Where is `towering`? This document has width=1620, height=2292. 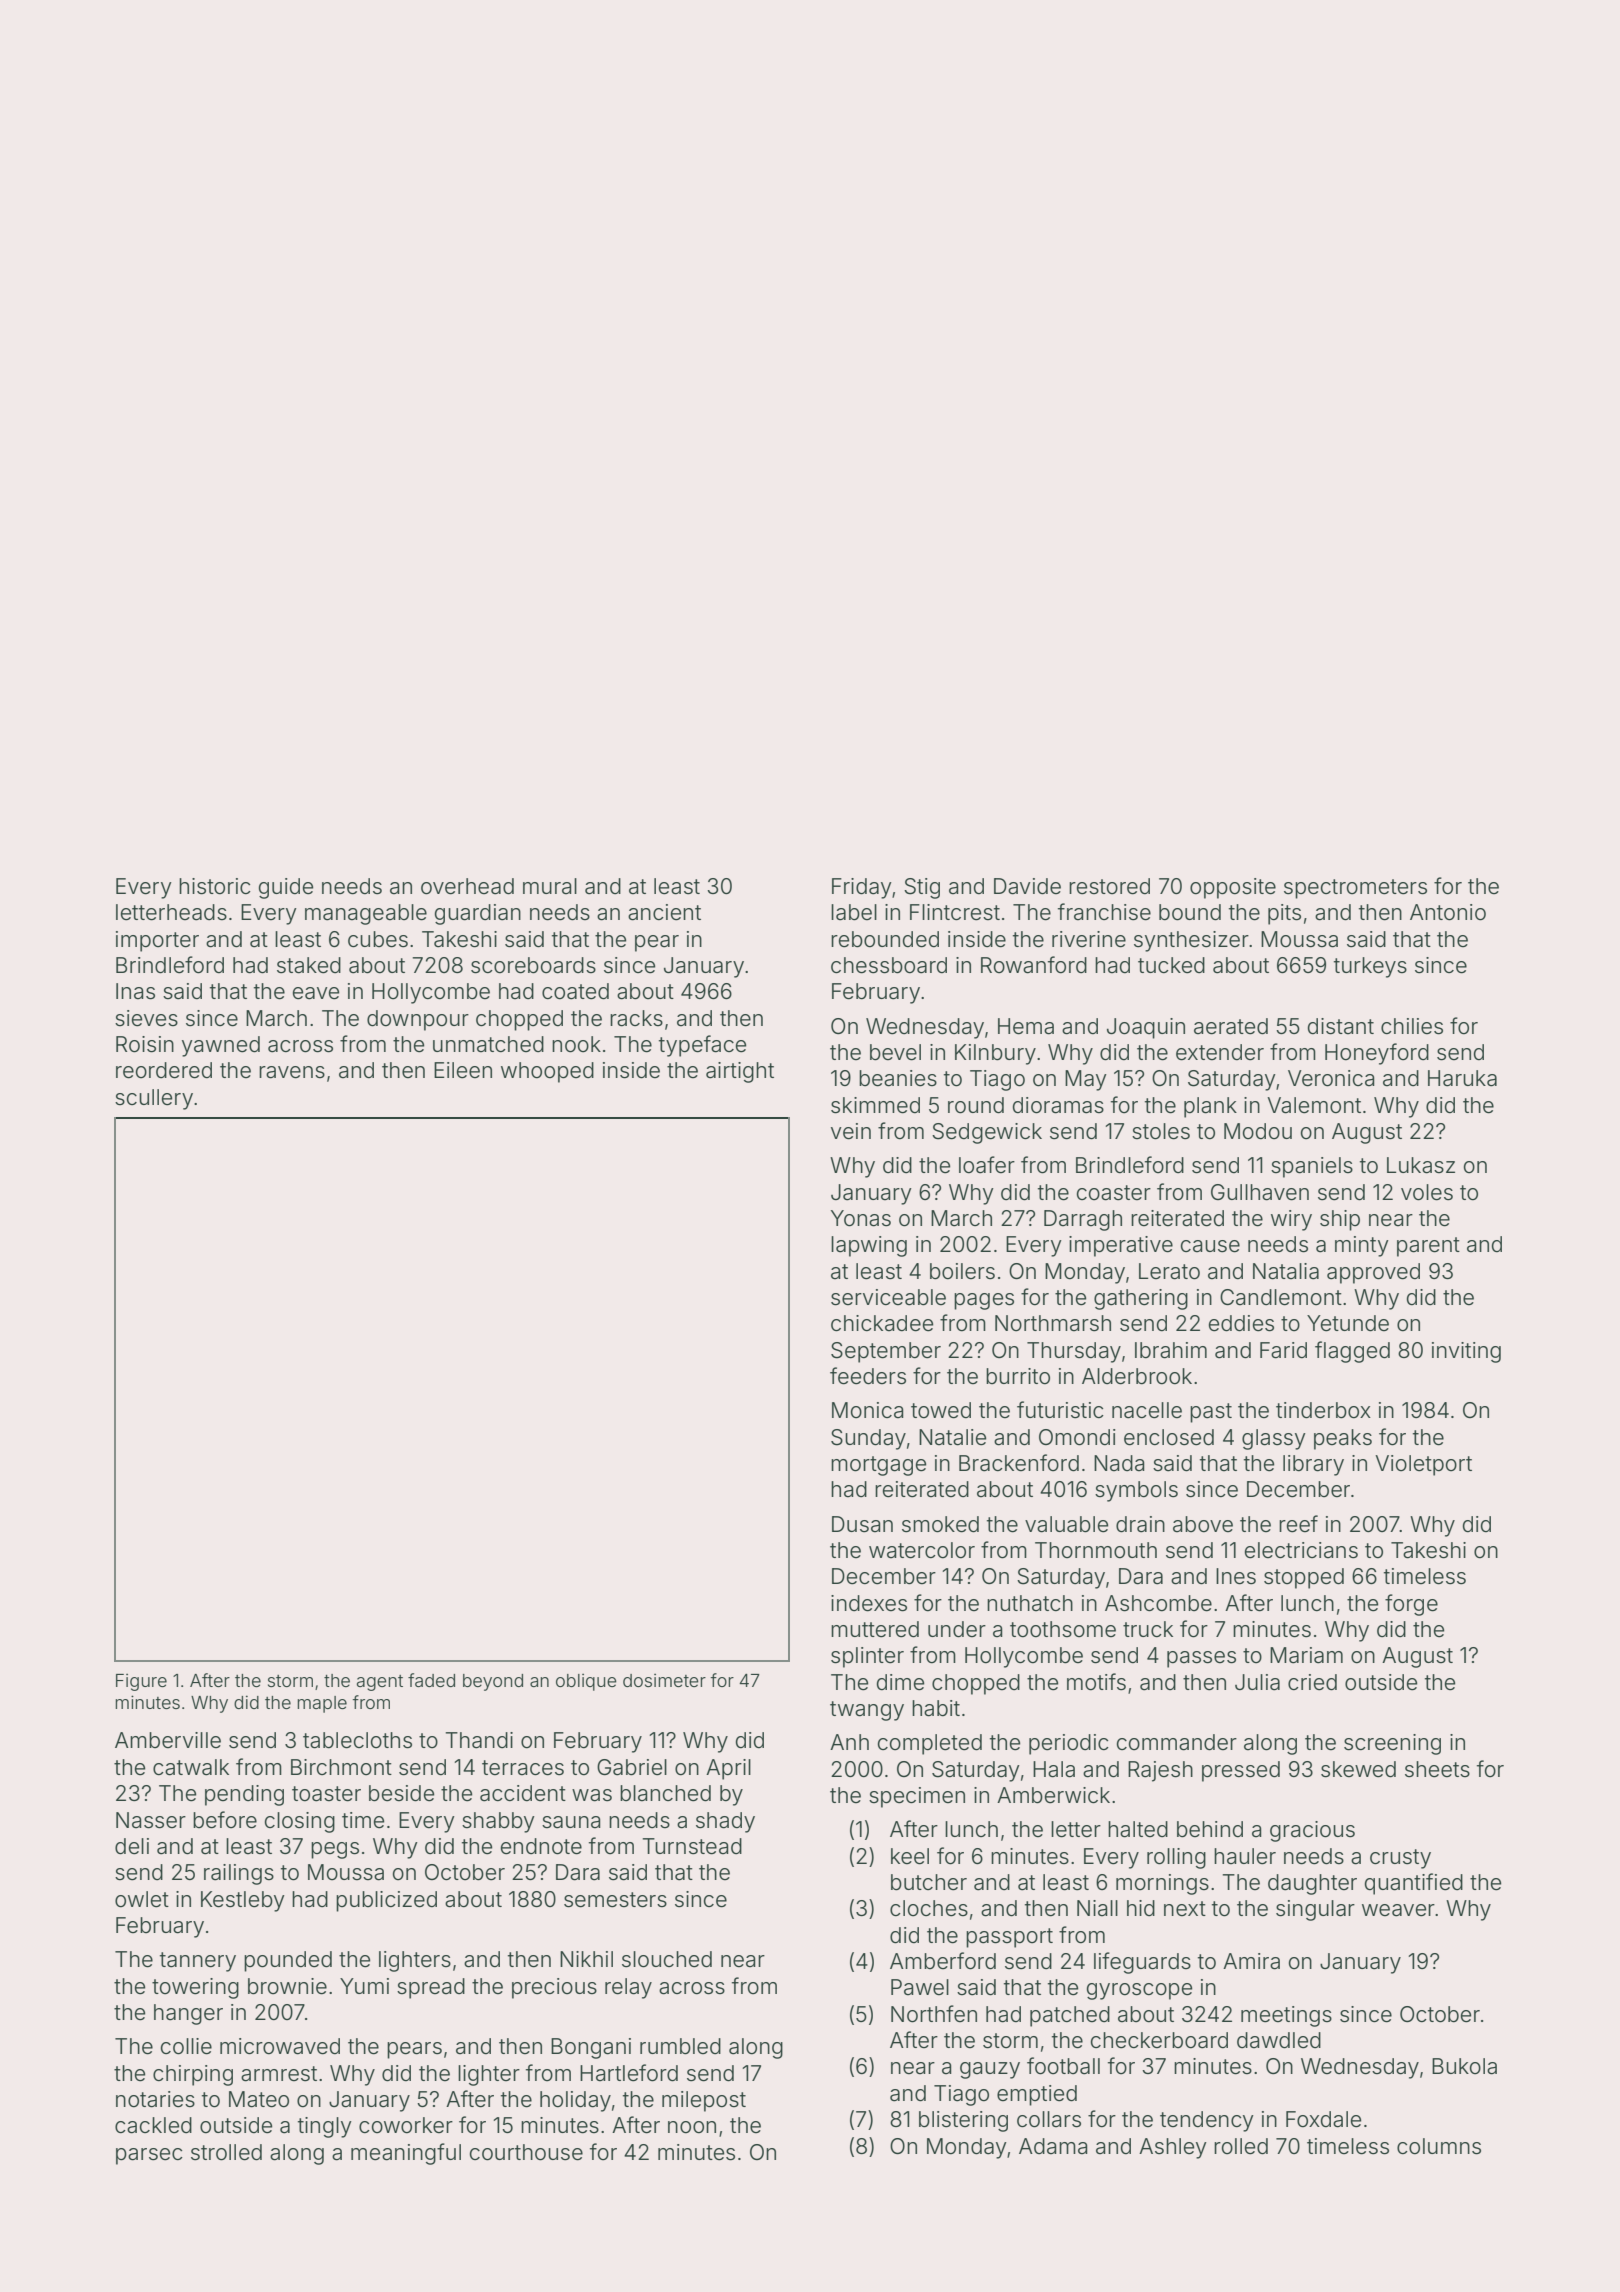
towering is located at coordinates (195, 1988).
